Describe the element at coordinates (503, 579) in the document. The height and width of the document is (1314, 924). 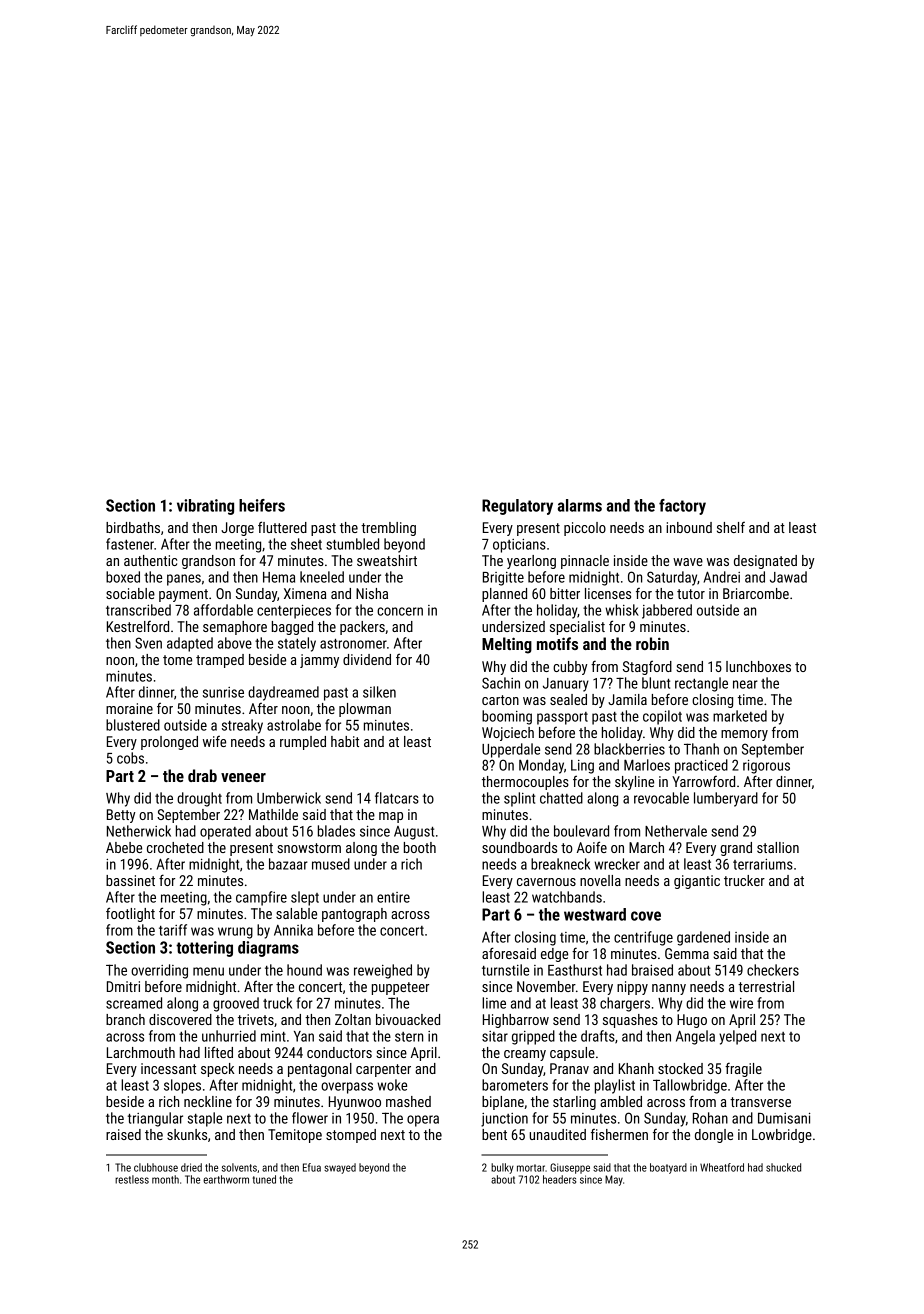
I see `Brigitte` at that location.
